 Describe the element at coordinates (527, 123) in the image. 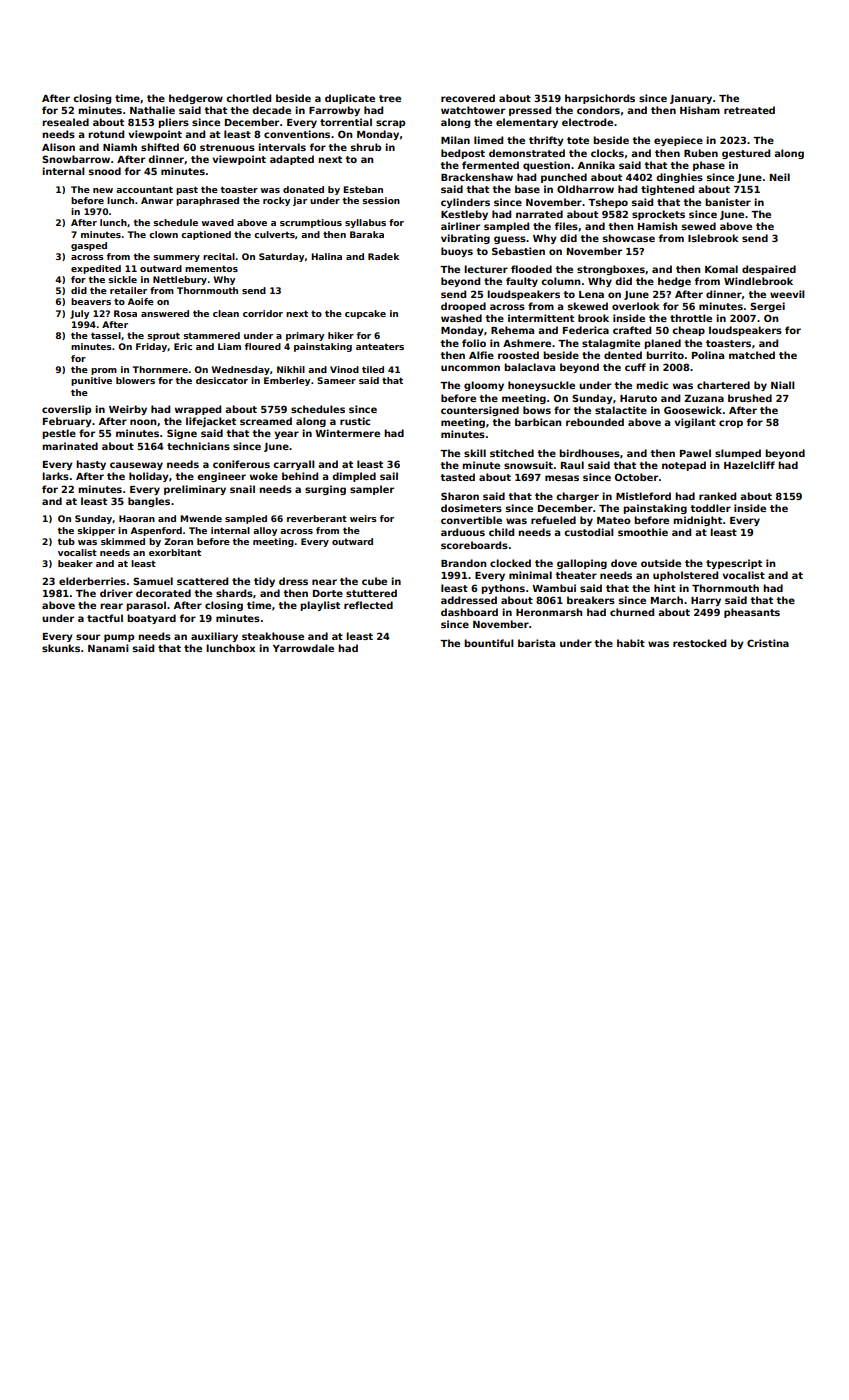

I see `elementary` at that location.
